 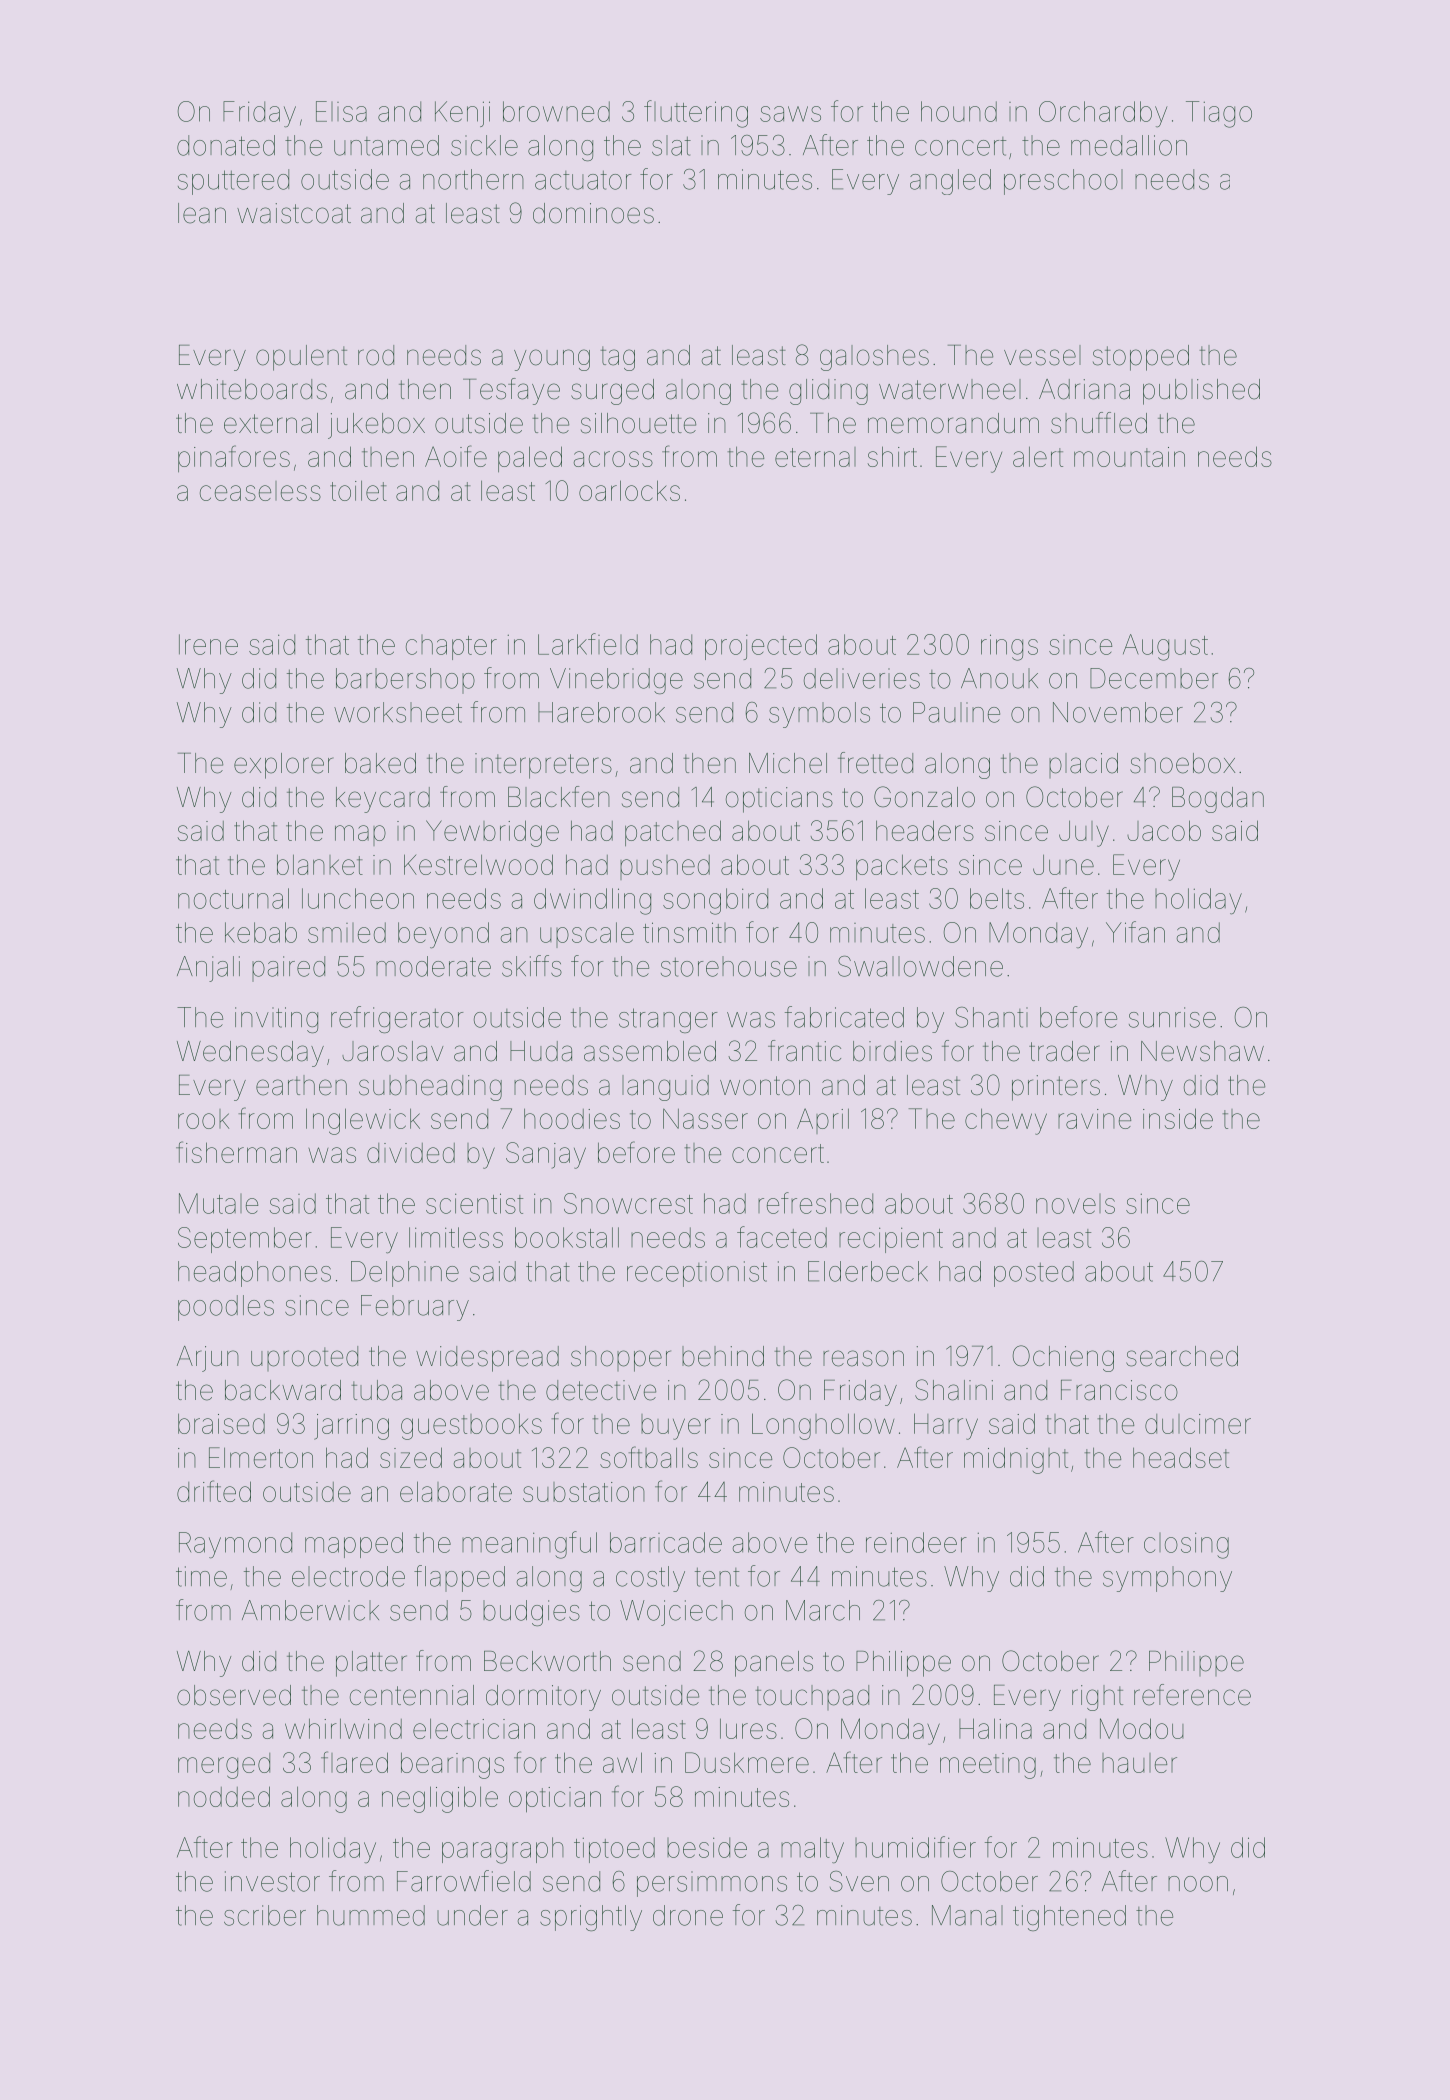 What do you see at coordinates (371, 1915) in the screenshot?
I see `hummed` at bounding box center [371, 1915].
